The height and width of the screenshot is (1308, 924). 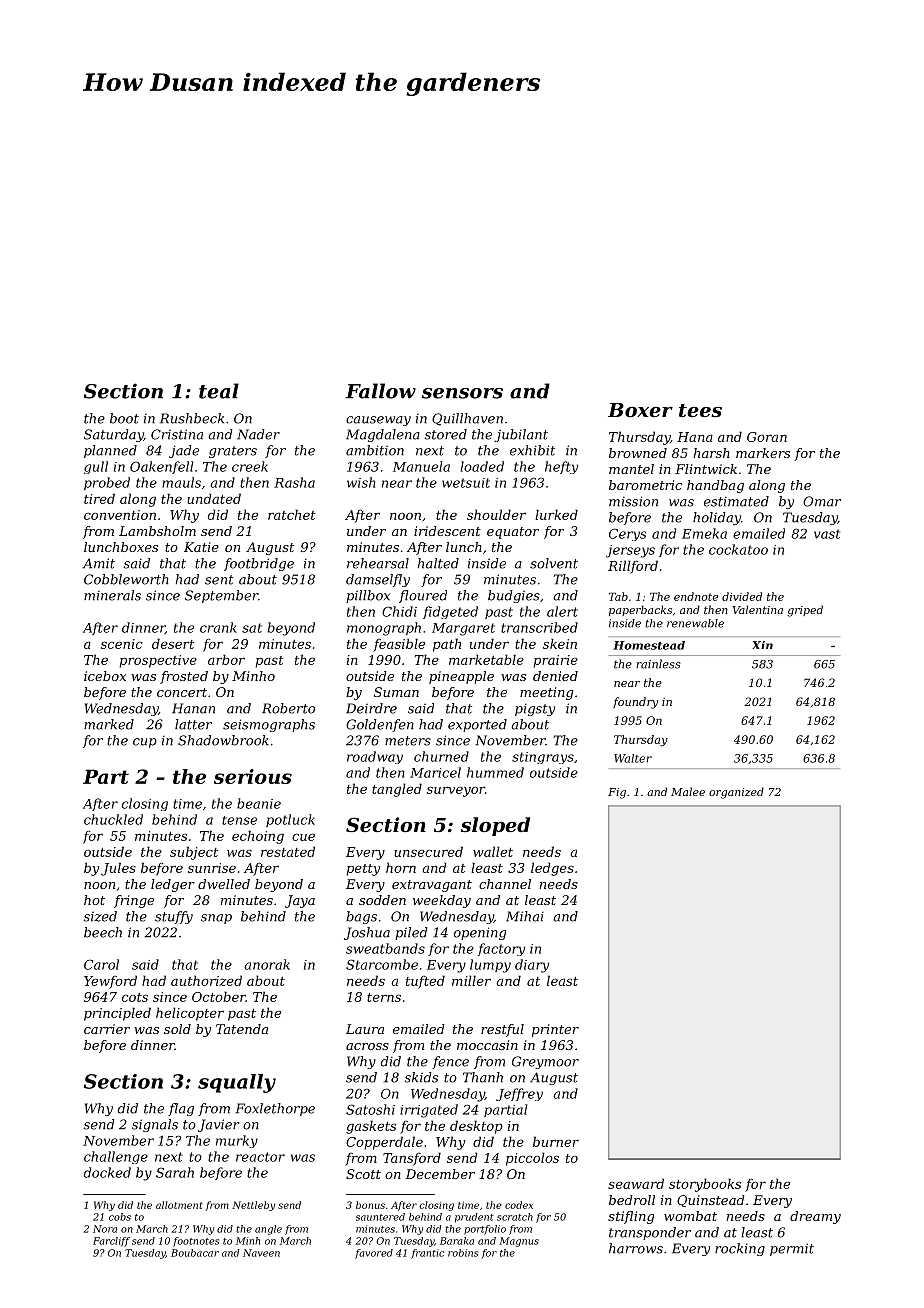 What do you see at coordinates (552, 869) in the screenshot?
I see `ledges` at bounding box center [552, 869].
